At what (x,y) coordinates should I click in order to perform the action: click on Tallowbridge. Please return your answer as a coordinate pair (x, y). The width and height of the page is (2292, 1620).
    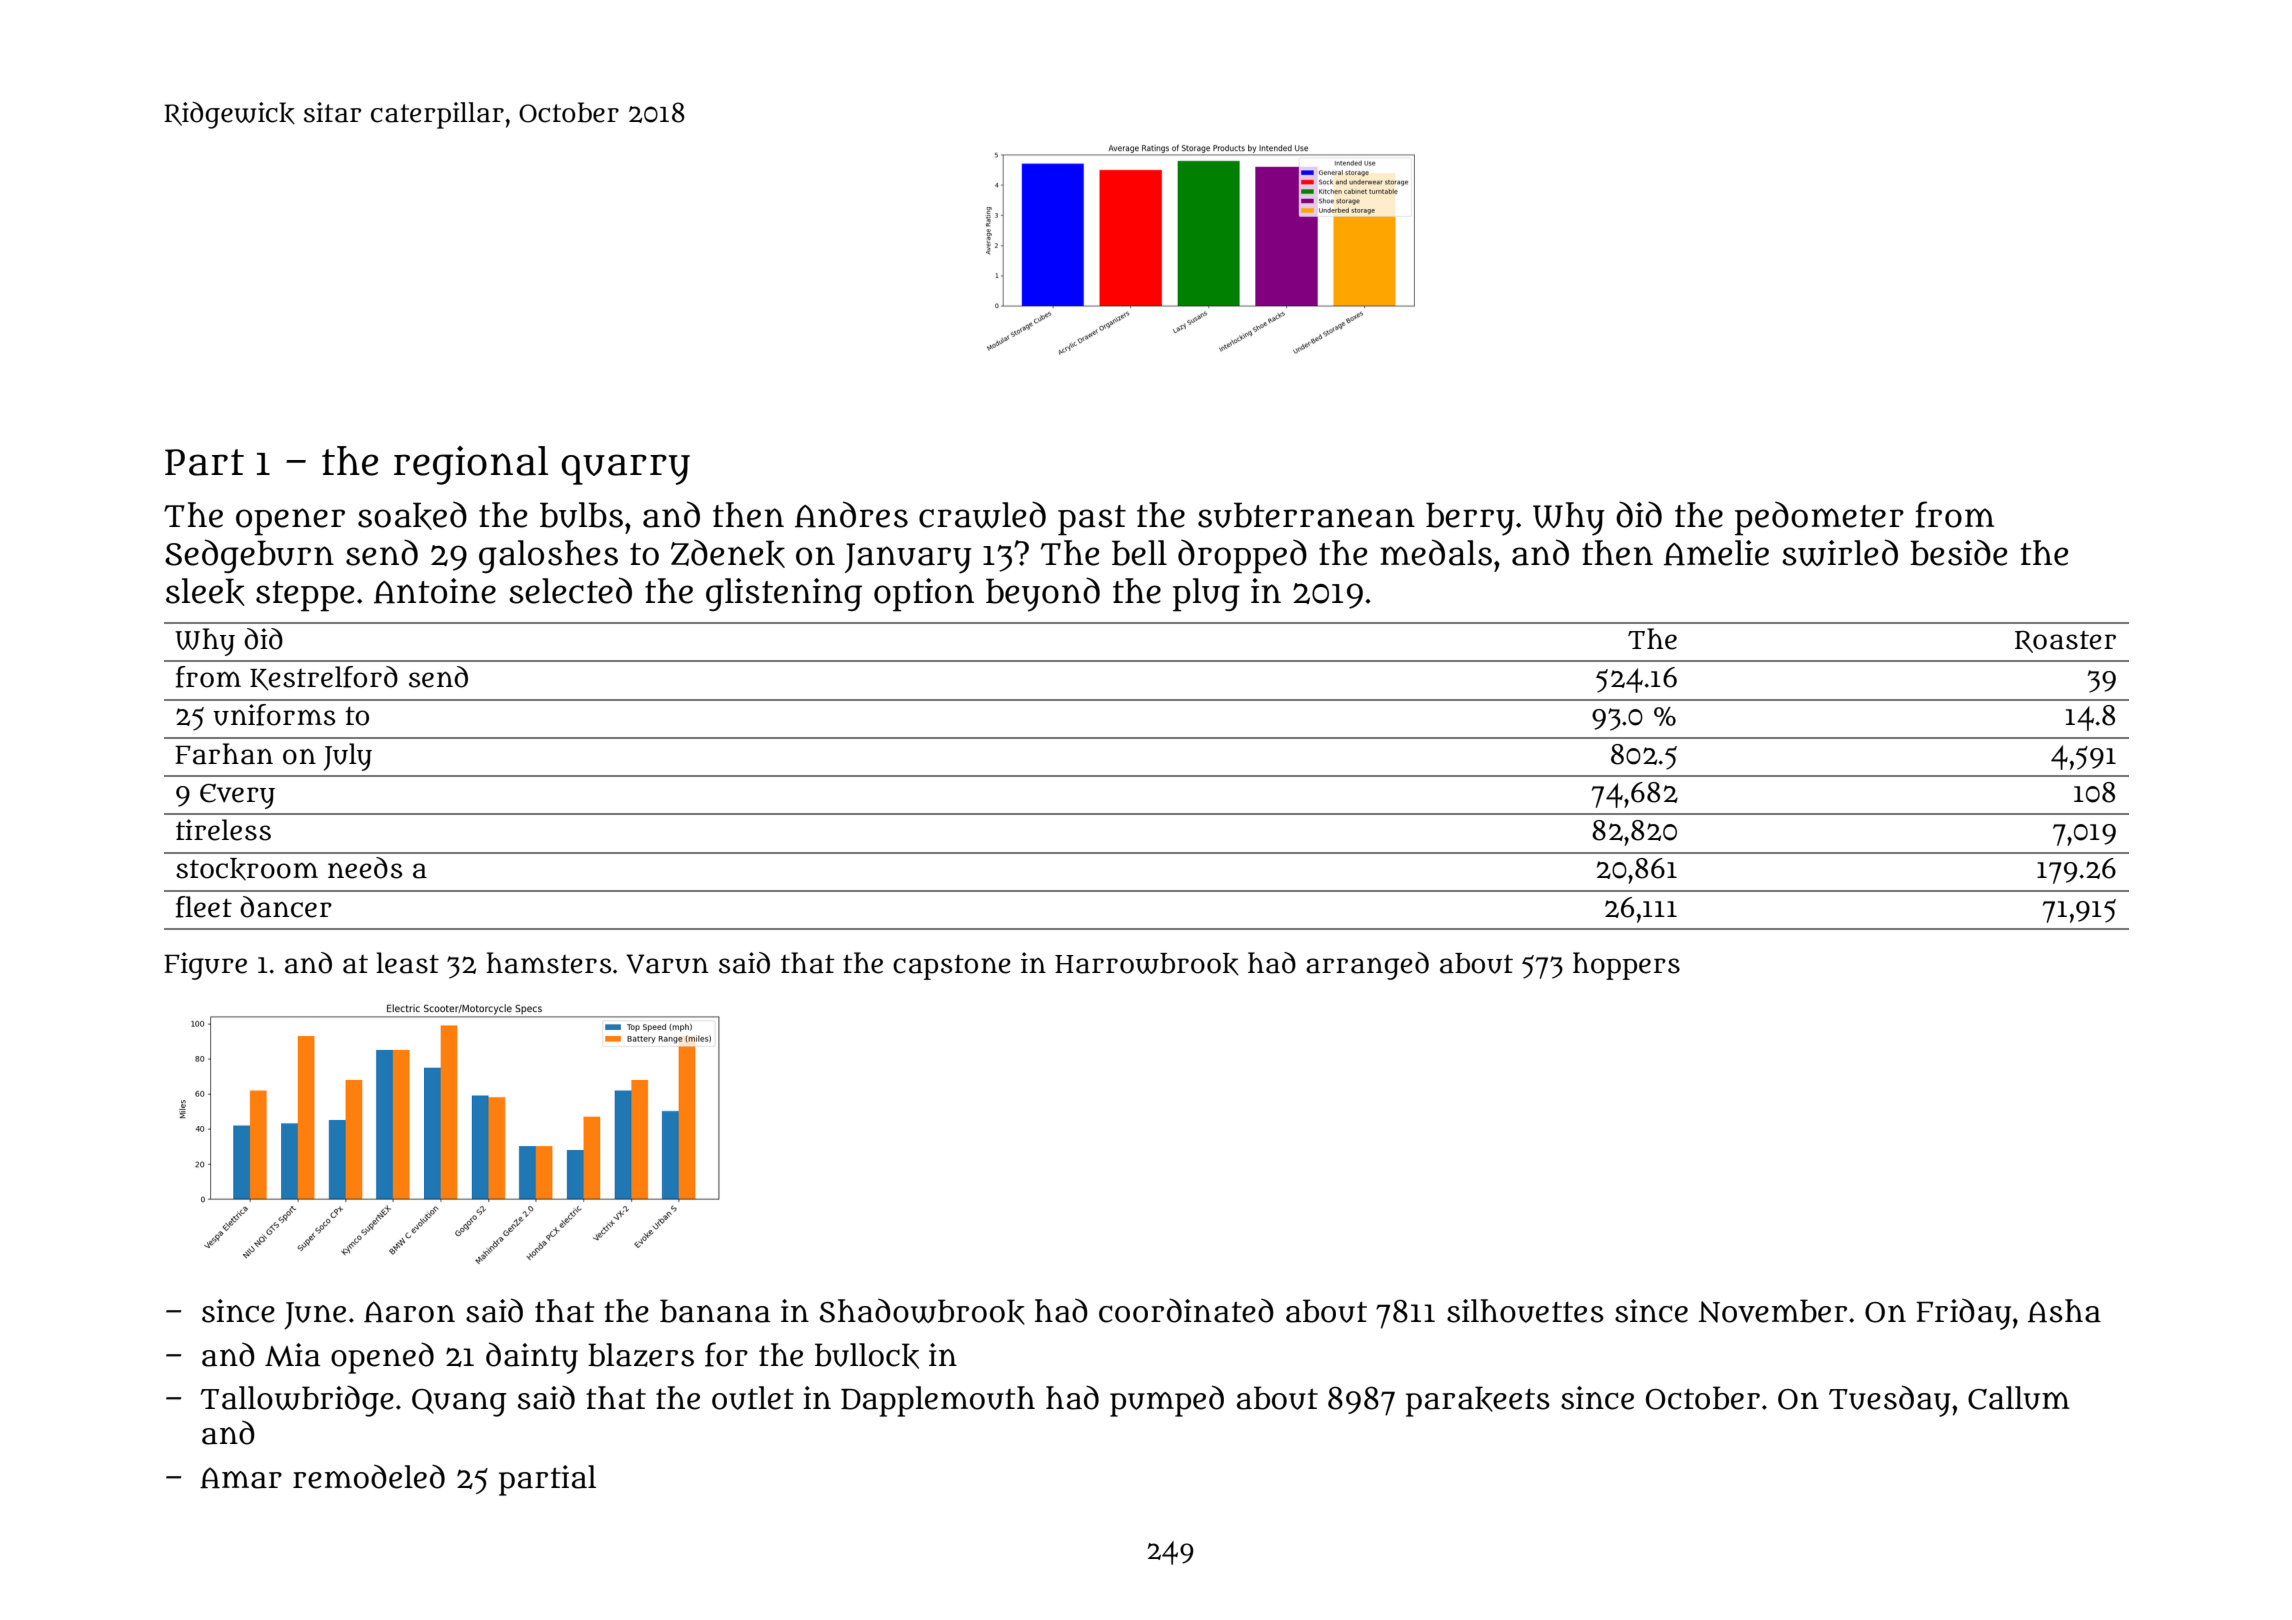
    Looking at the image, I should click on (297, 1401).
